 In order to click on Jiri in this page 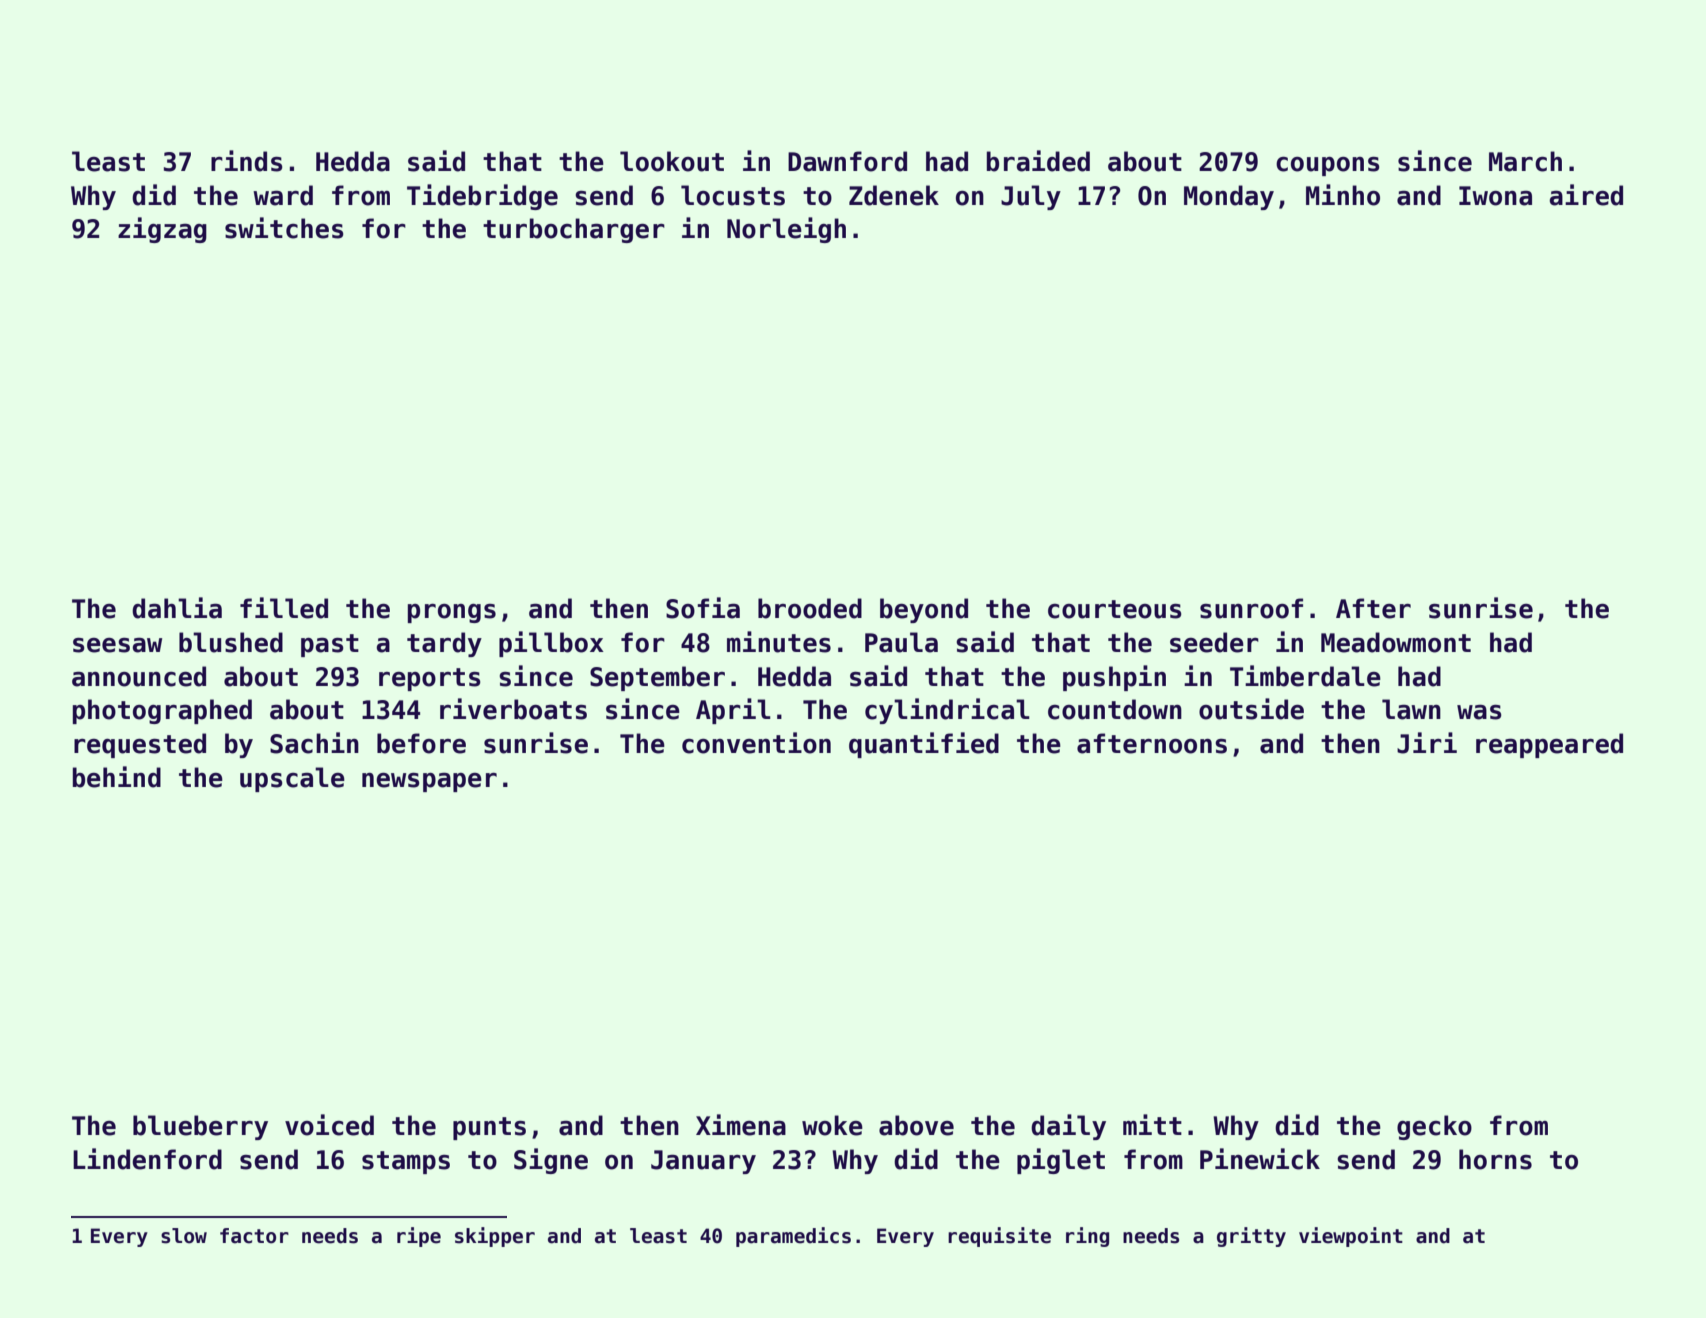, I will do `click(1427, 743)`.
